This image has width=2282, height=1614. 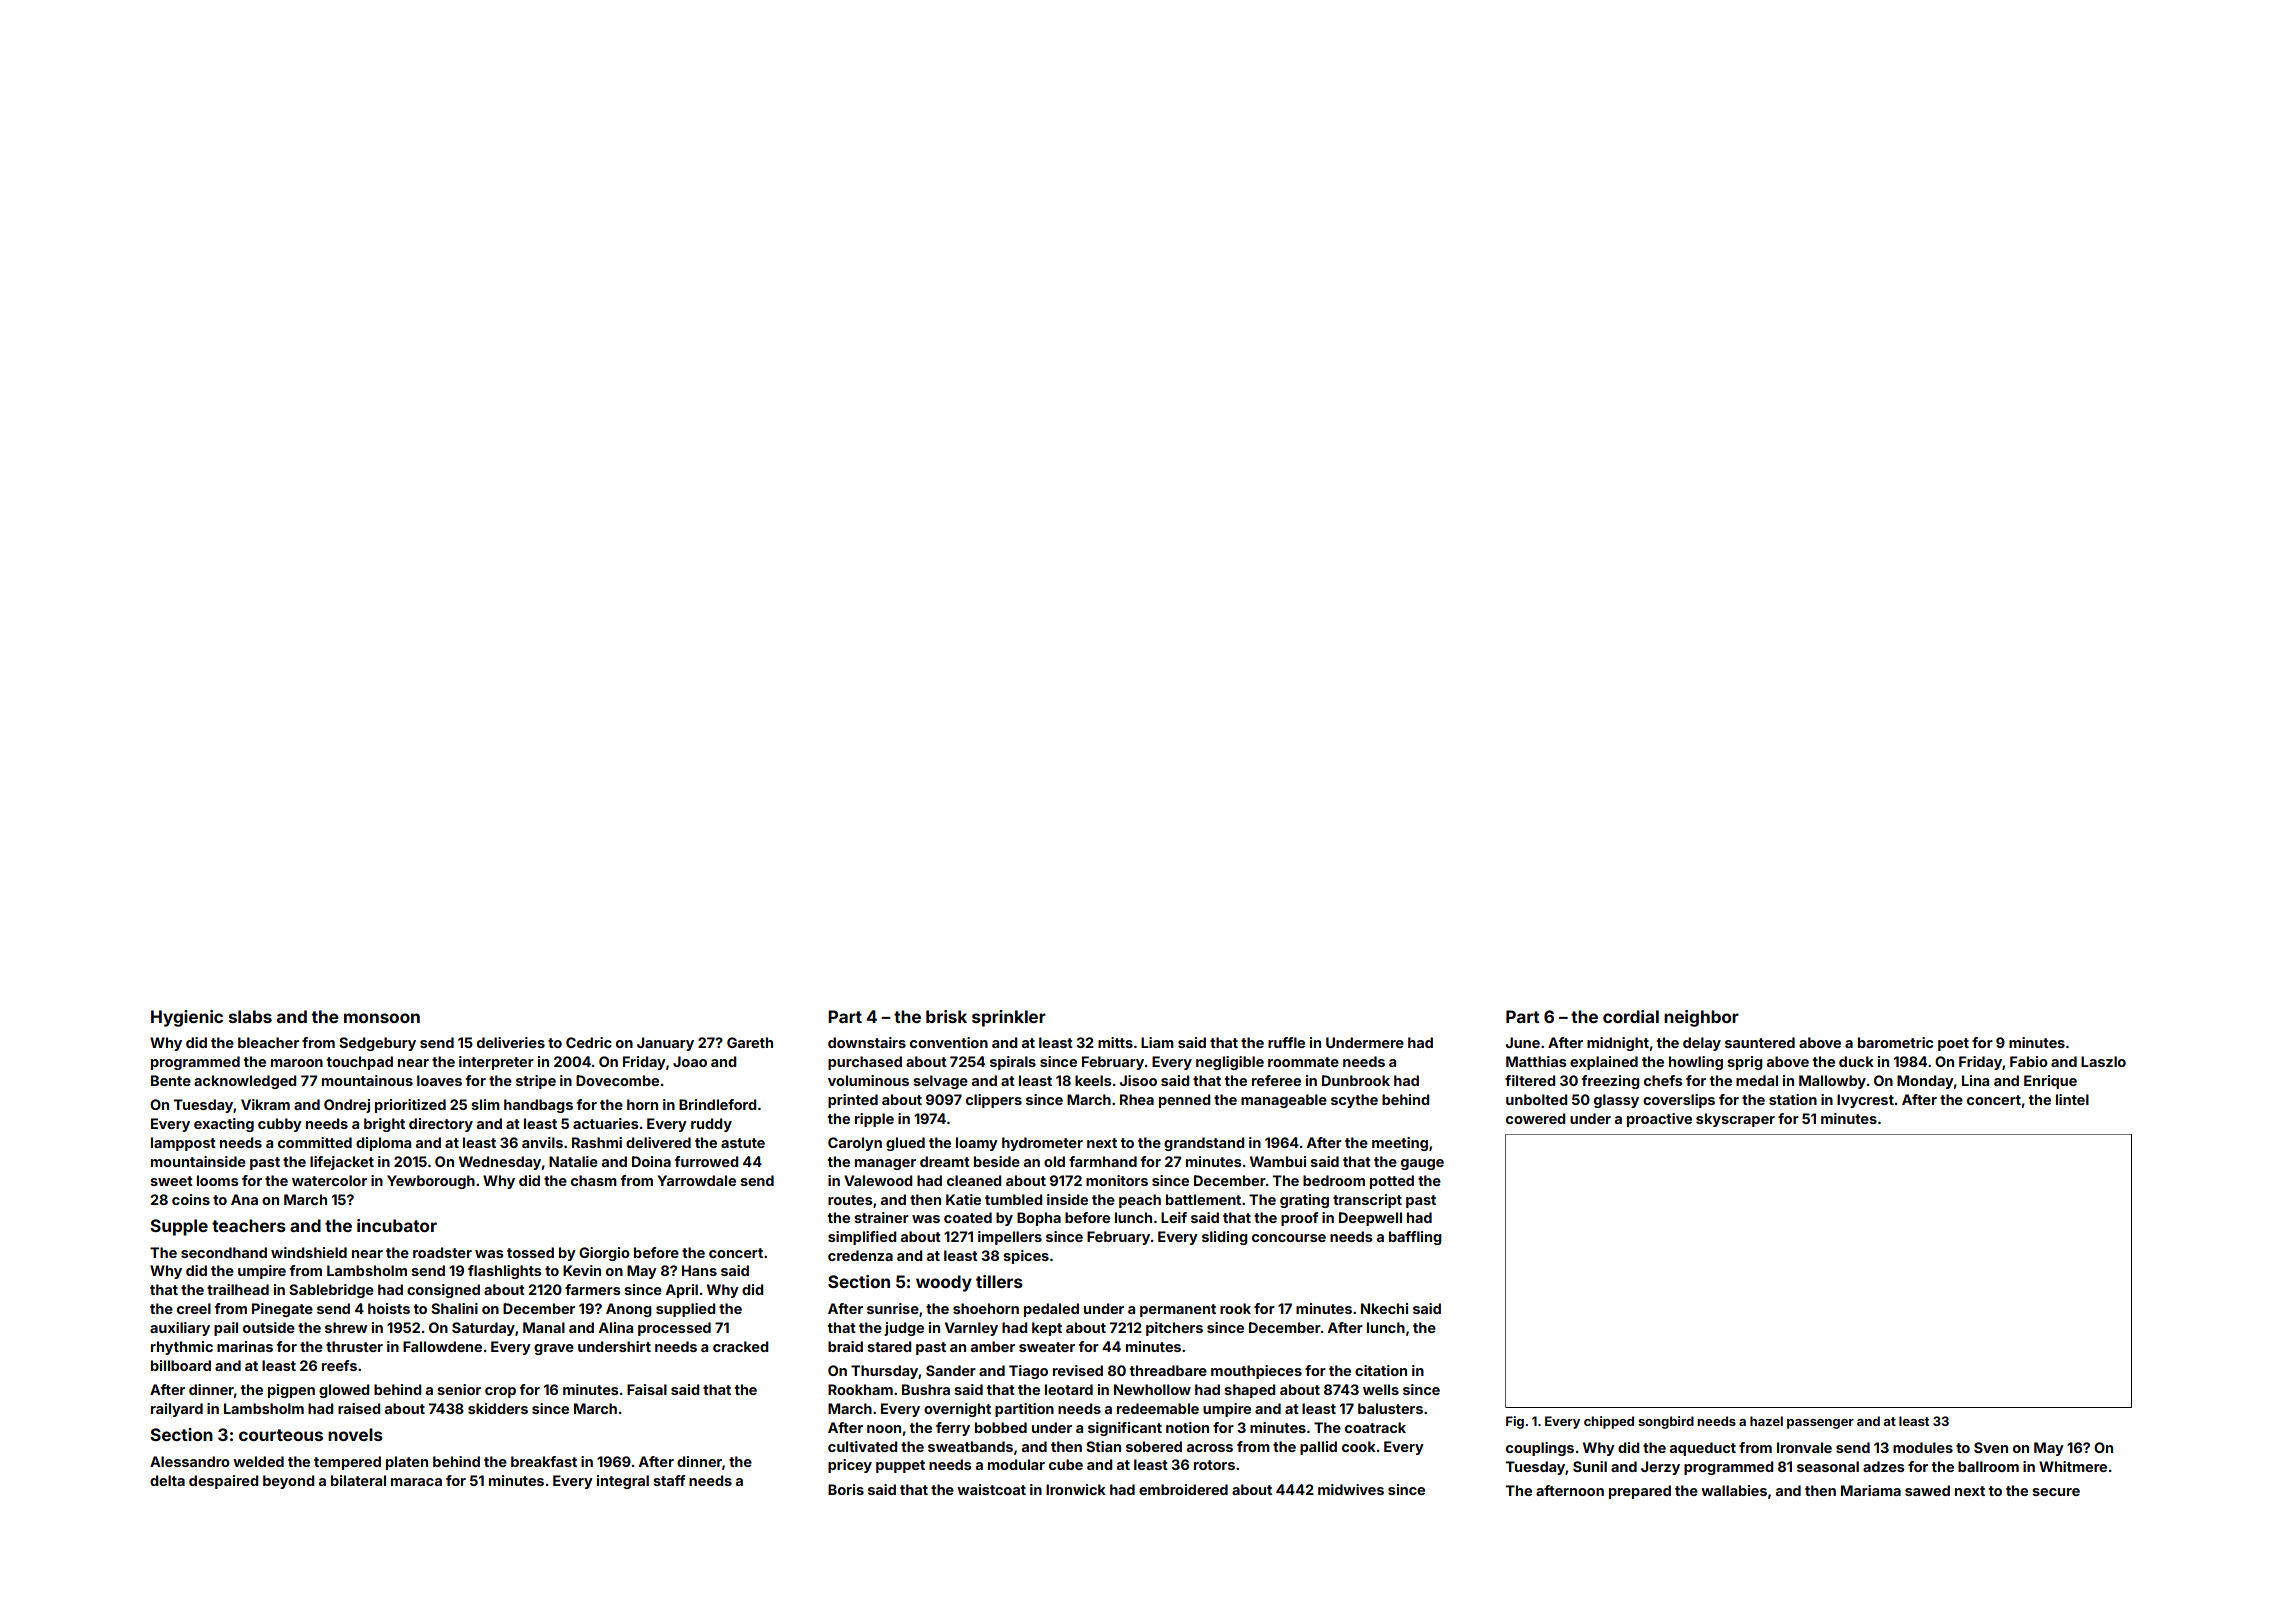 I want to click on ruffle, so click(x=1286, y=1042).
